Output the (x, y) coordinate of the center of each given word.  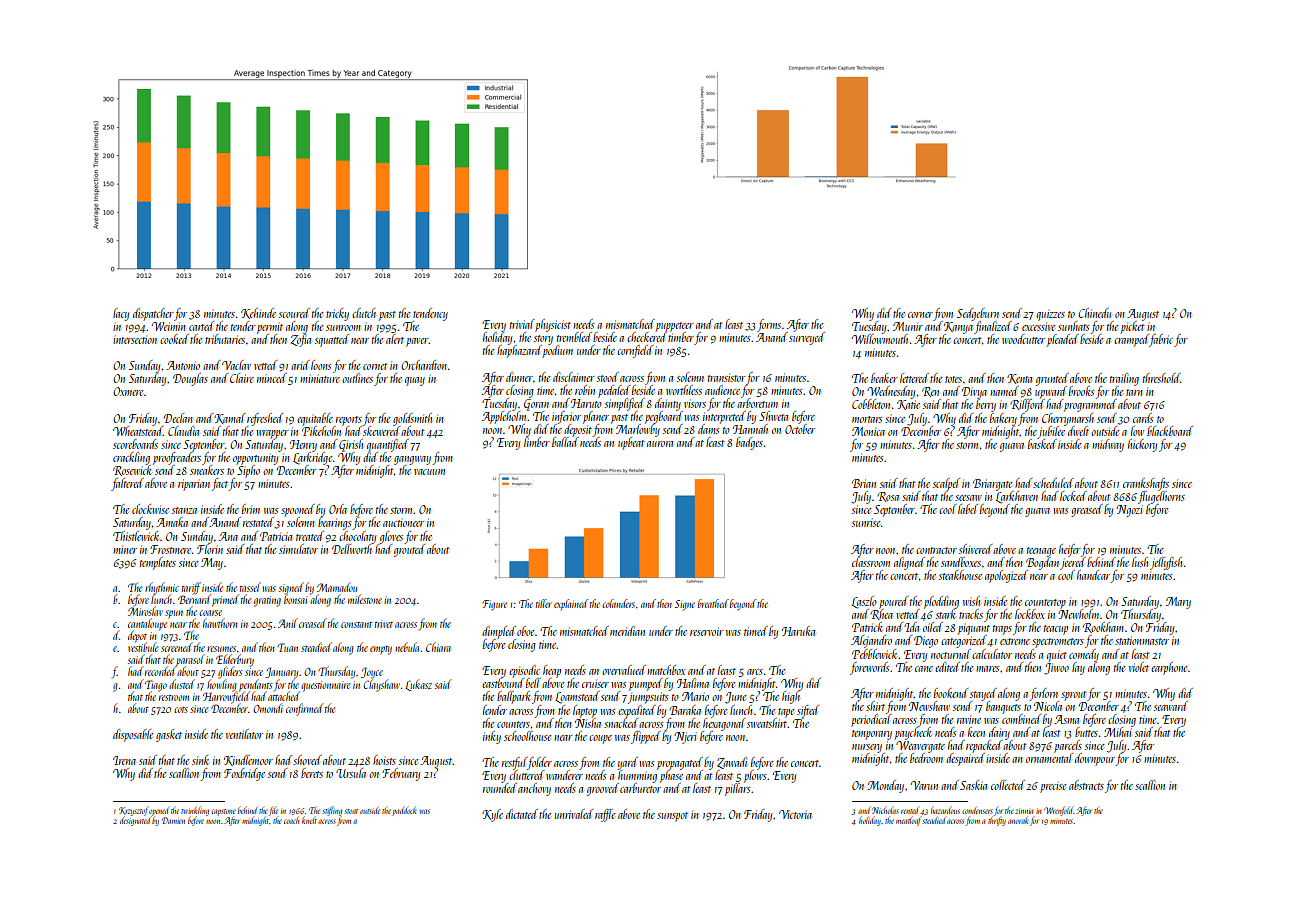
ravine (969, 720)
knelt (309, 820)
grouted (409, 550)
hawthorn (220, 623)
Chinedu (1094, 313)
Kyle (492, 815)
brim (251, 509)
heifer (1070, 550)
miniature (320, 378)
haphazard (519, 351)
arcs (755, 672)
